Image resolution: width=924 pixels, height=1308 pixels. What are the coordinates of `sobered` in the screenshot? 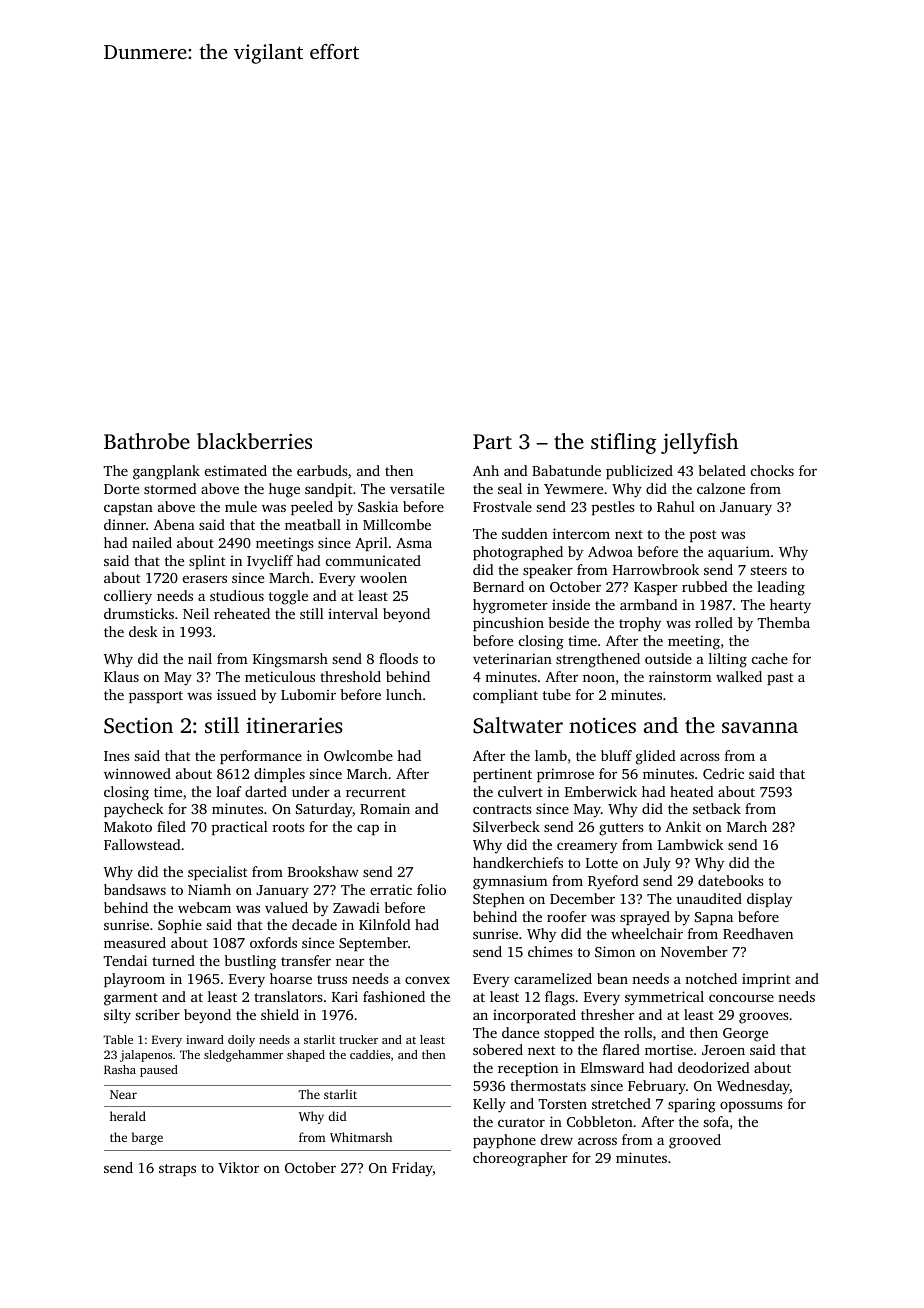 It's located at (498, 1049).
